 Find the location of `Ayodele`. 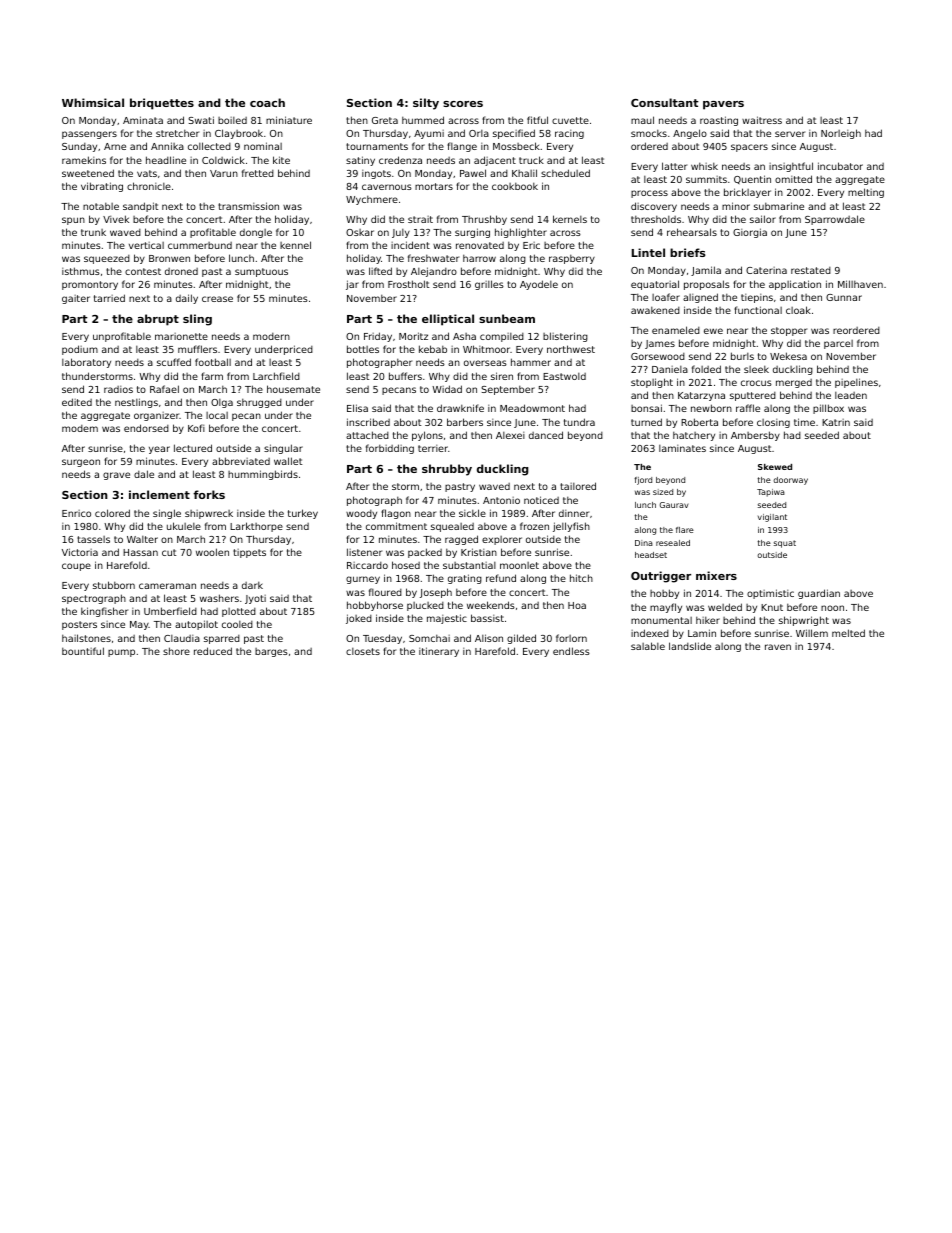

Ayodele is located at coordinates (539, 285).
